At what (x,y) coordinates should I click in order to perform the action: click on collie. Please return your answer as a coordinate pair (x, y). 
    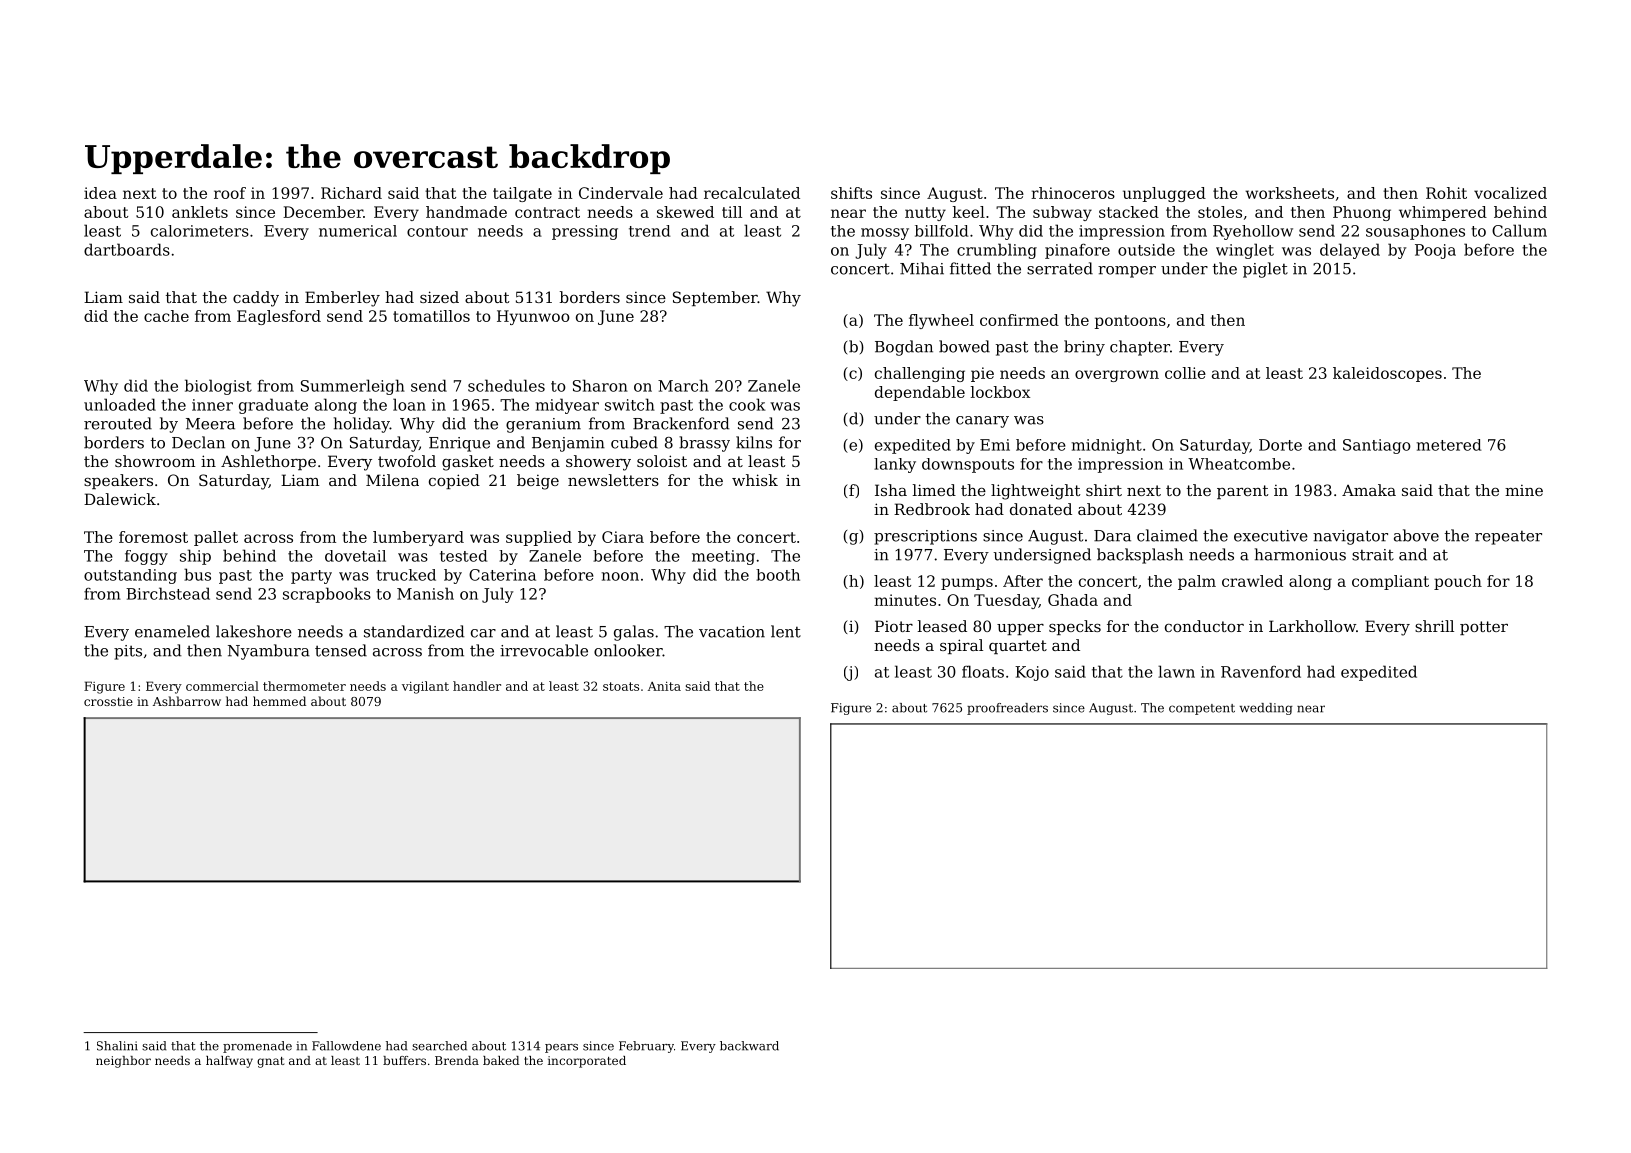
    Looking at the image, I should click on (1185, 373).
